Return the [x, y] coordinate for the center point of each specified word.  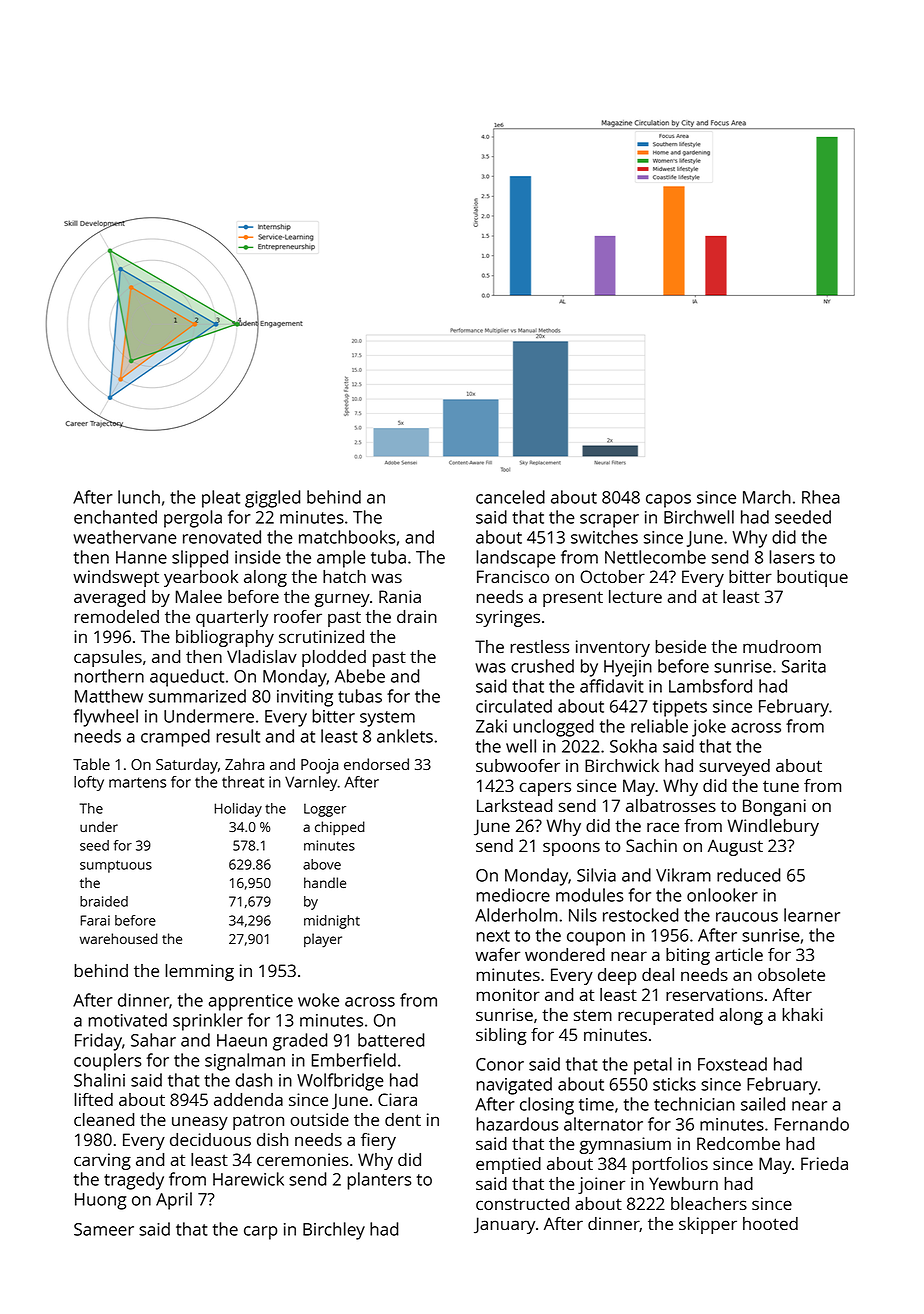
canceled [510, 497]
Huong [100, 1201]
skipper [708, 1225]
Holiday [238, 810]
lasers [792, 557]
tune [781, 786]
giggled [273, 499]
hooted [770, 1223]
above [322, 864]
